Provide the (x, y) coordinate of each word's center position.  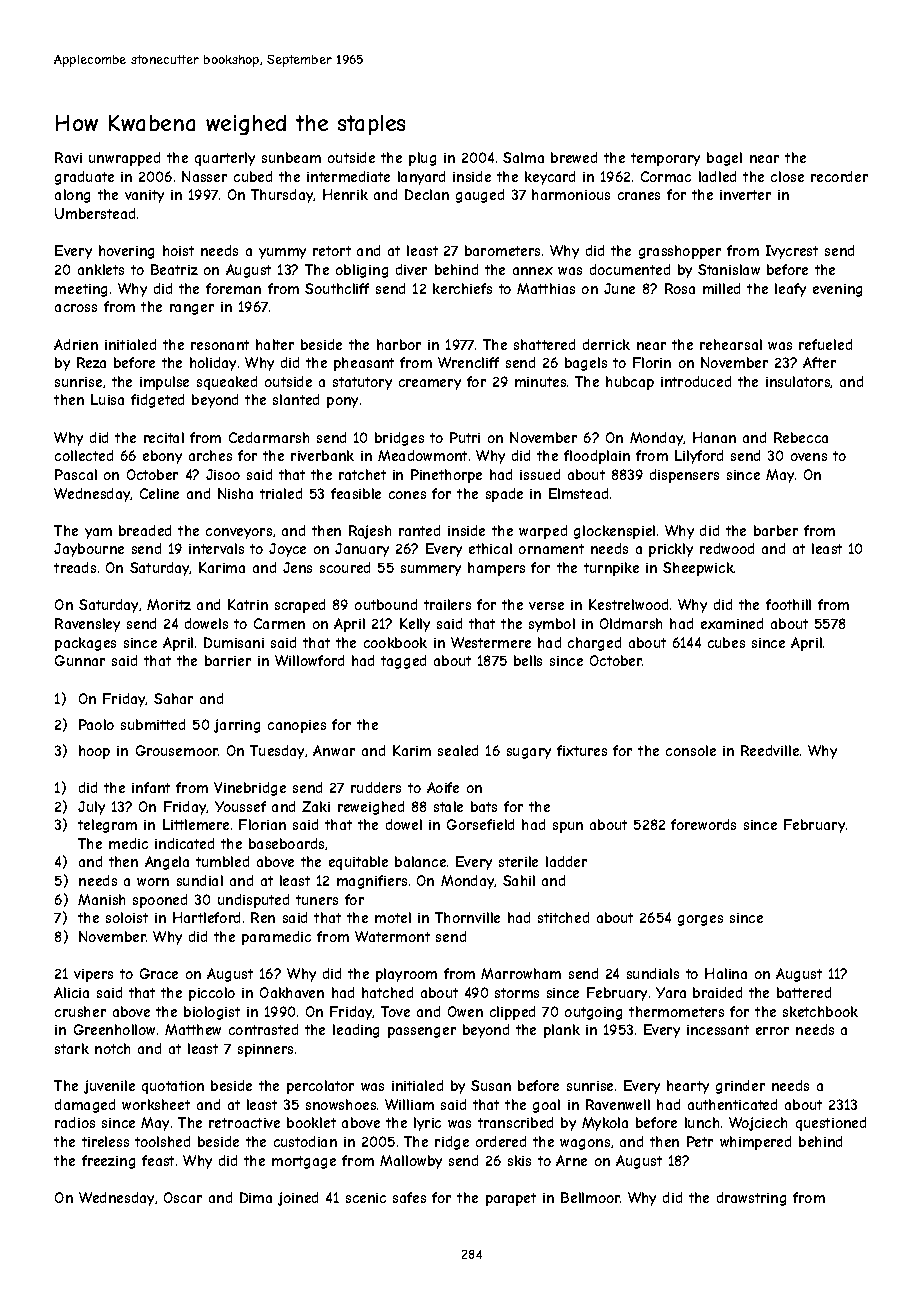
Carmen (279, 623)
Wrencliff (468, 362)
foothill (788, 604)
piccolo (212, 994)
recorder (839, 176)
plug (422, 159)
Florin (652, 362)
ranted (419, 530)
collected (84, 455)
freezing (108, 1162)
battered (804, 992)
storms (517, 993)
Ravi (68, 157)
